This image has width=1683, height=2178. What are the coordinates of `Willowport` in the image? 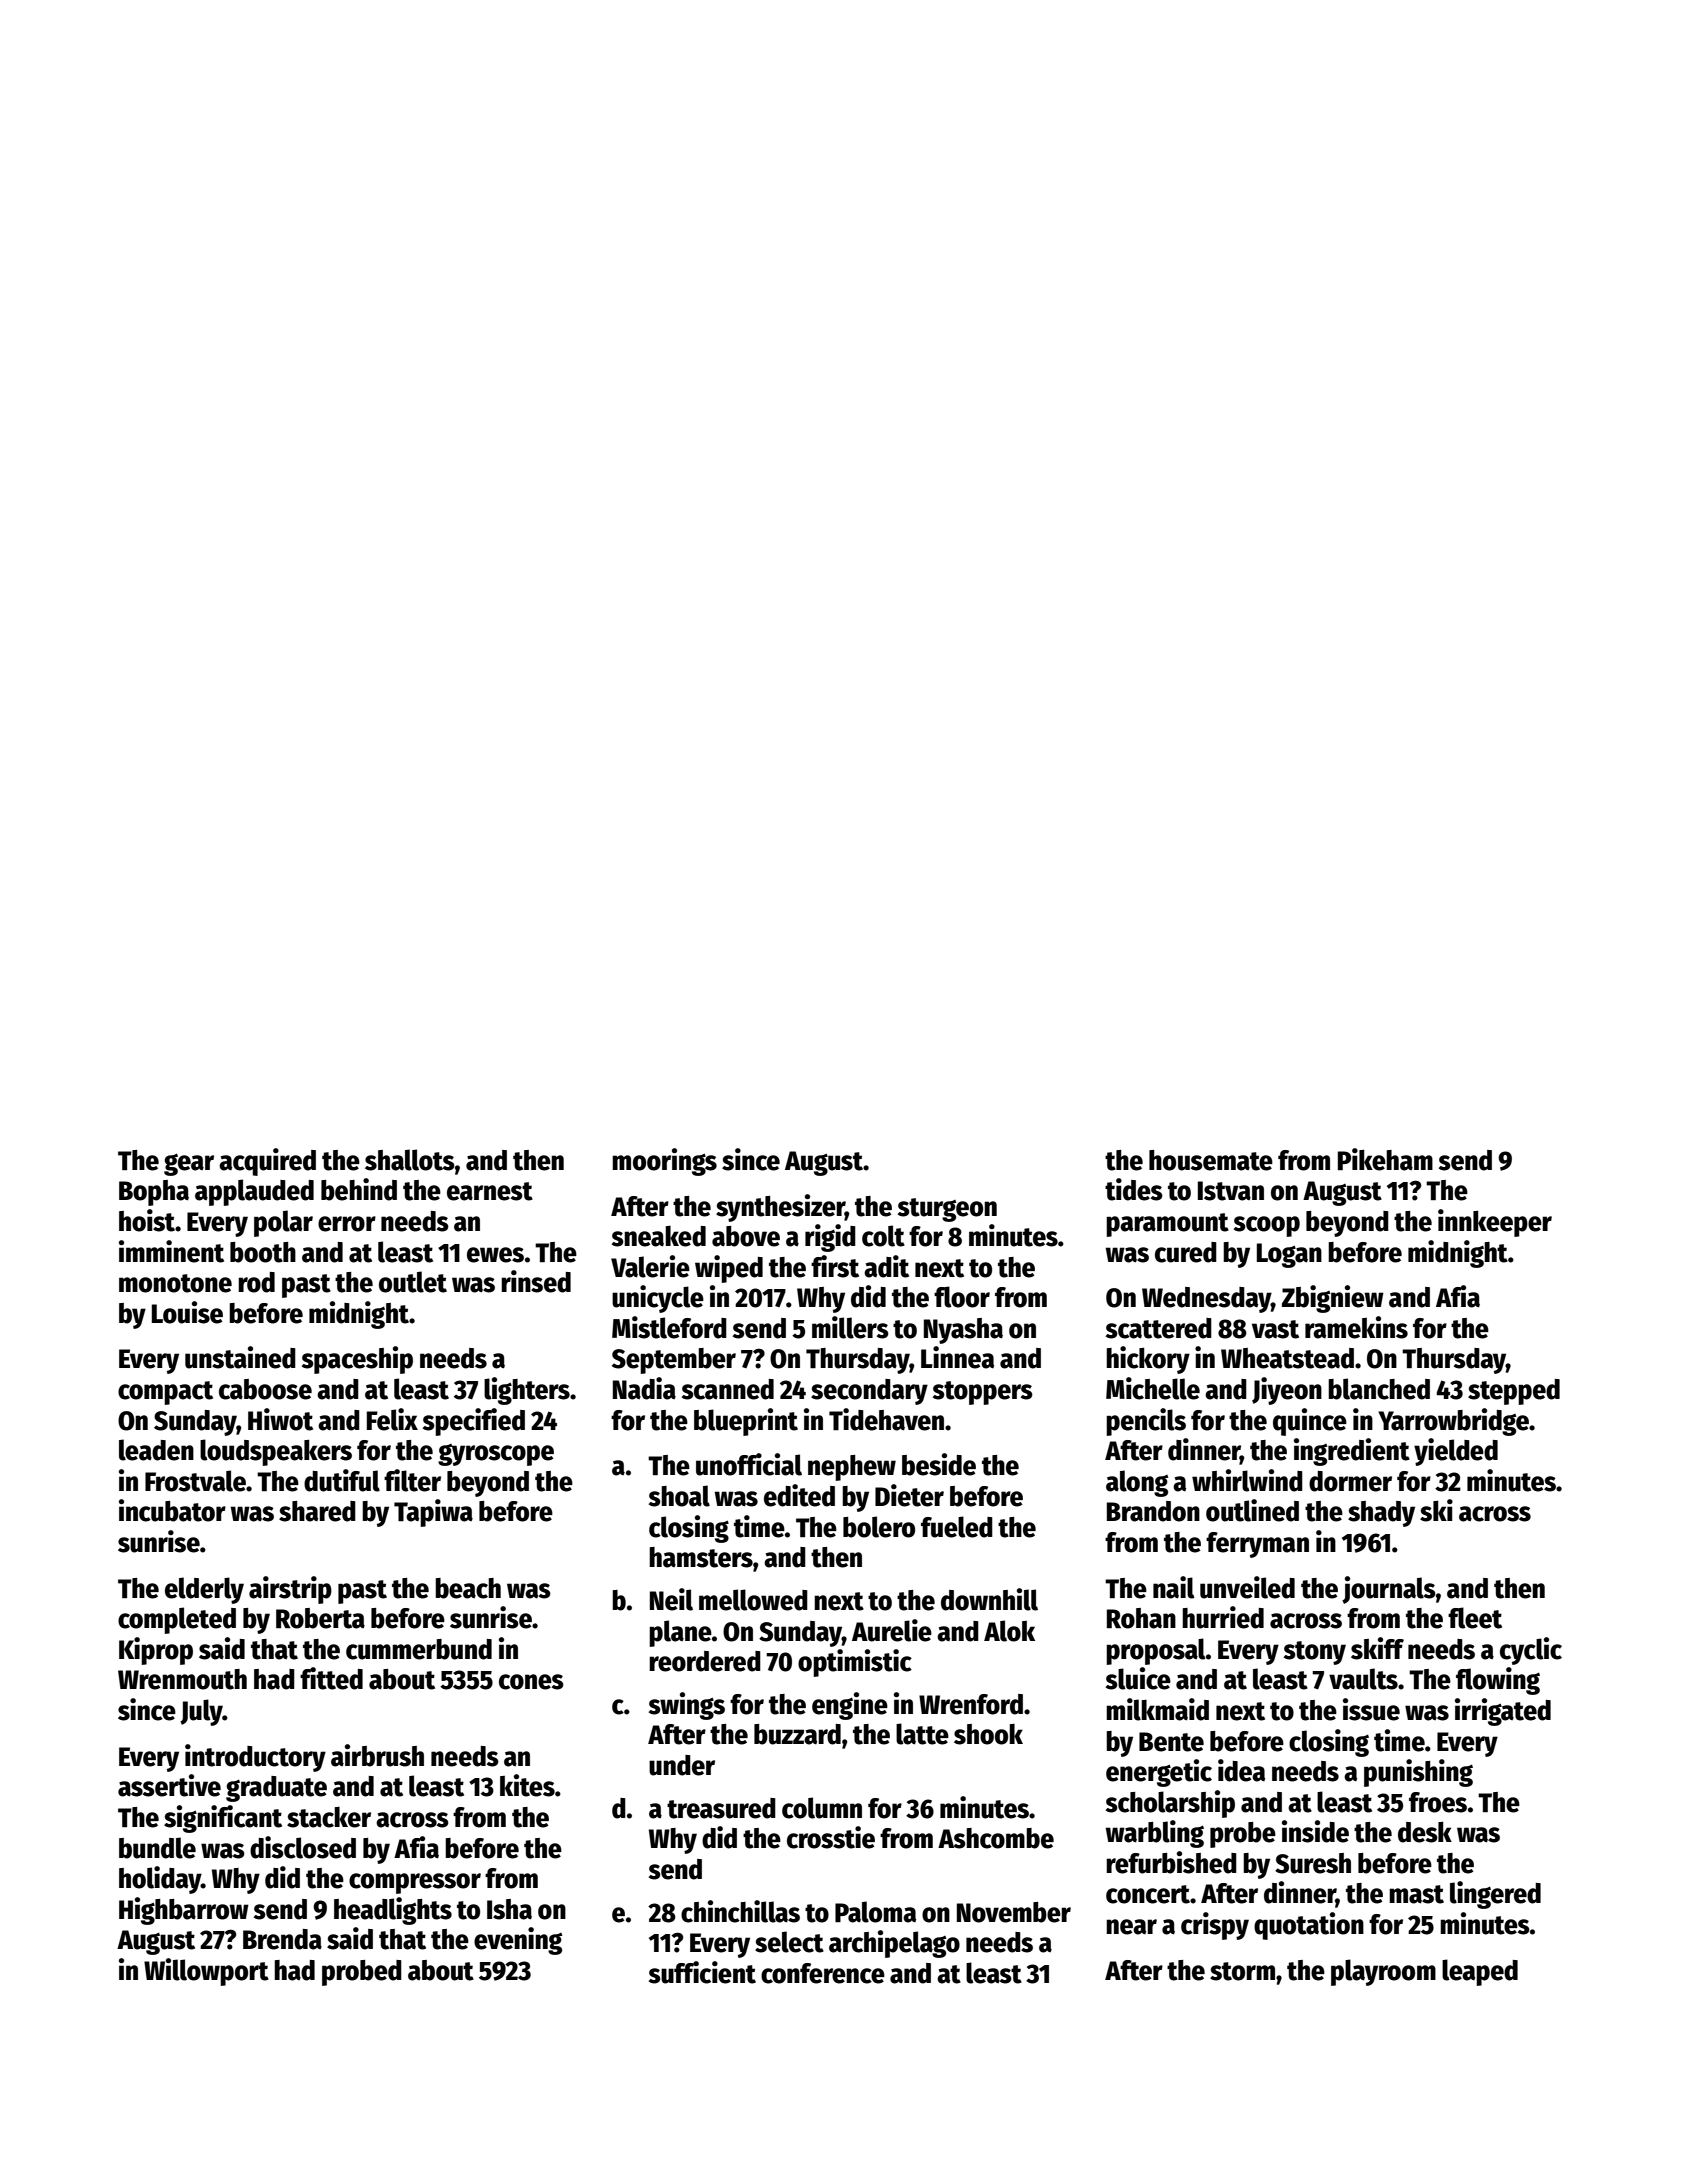 It's located at (206, 1972).
